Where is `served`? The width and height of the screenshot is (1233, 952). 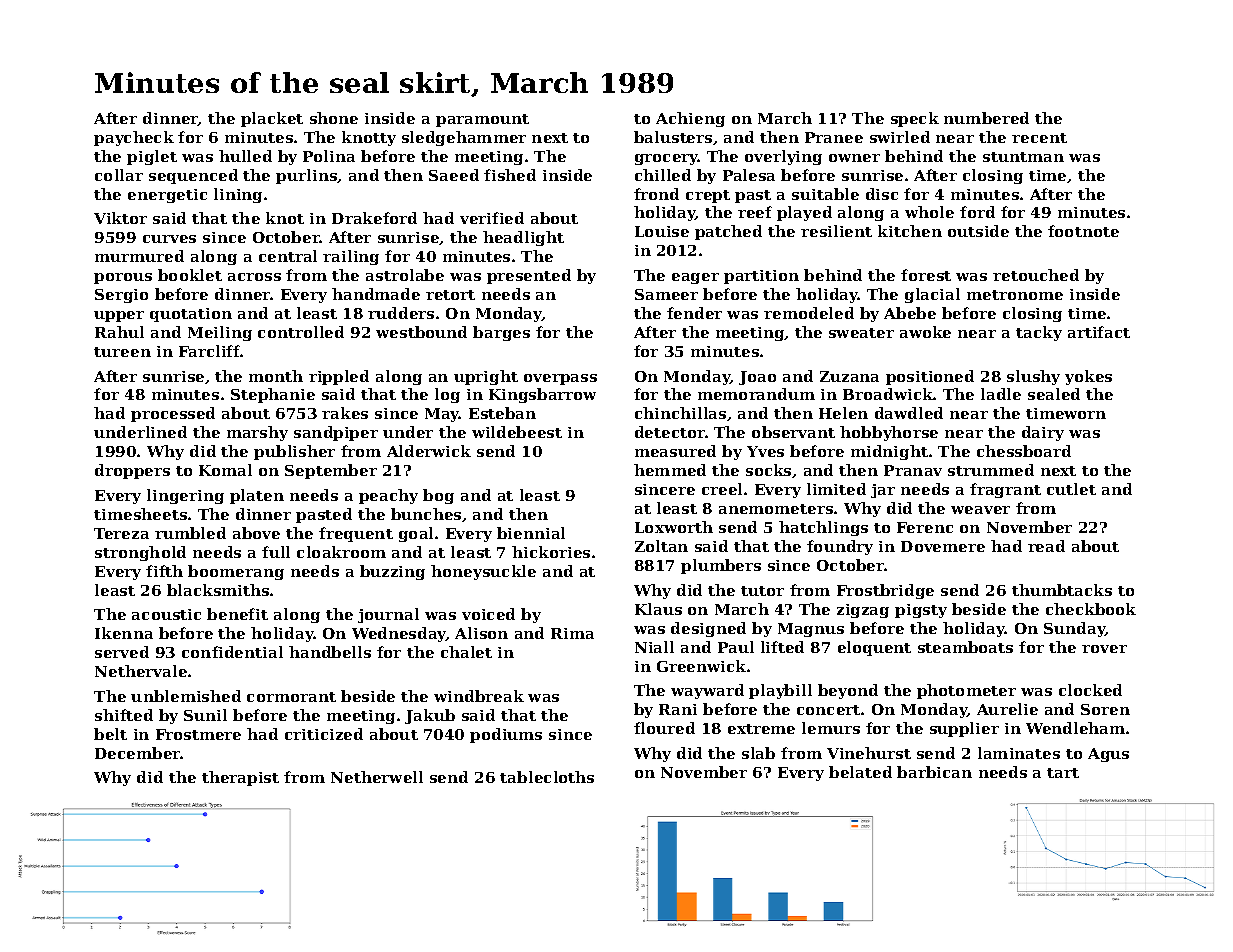
served is located at coordinates (122, 652).
